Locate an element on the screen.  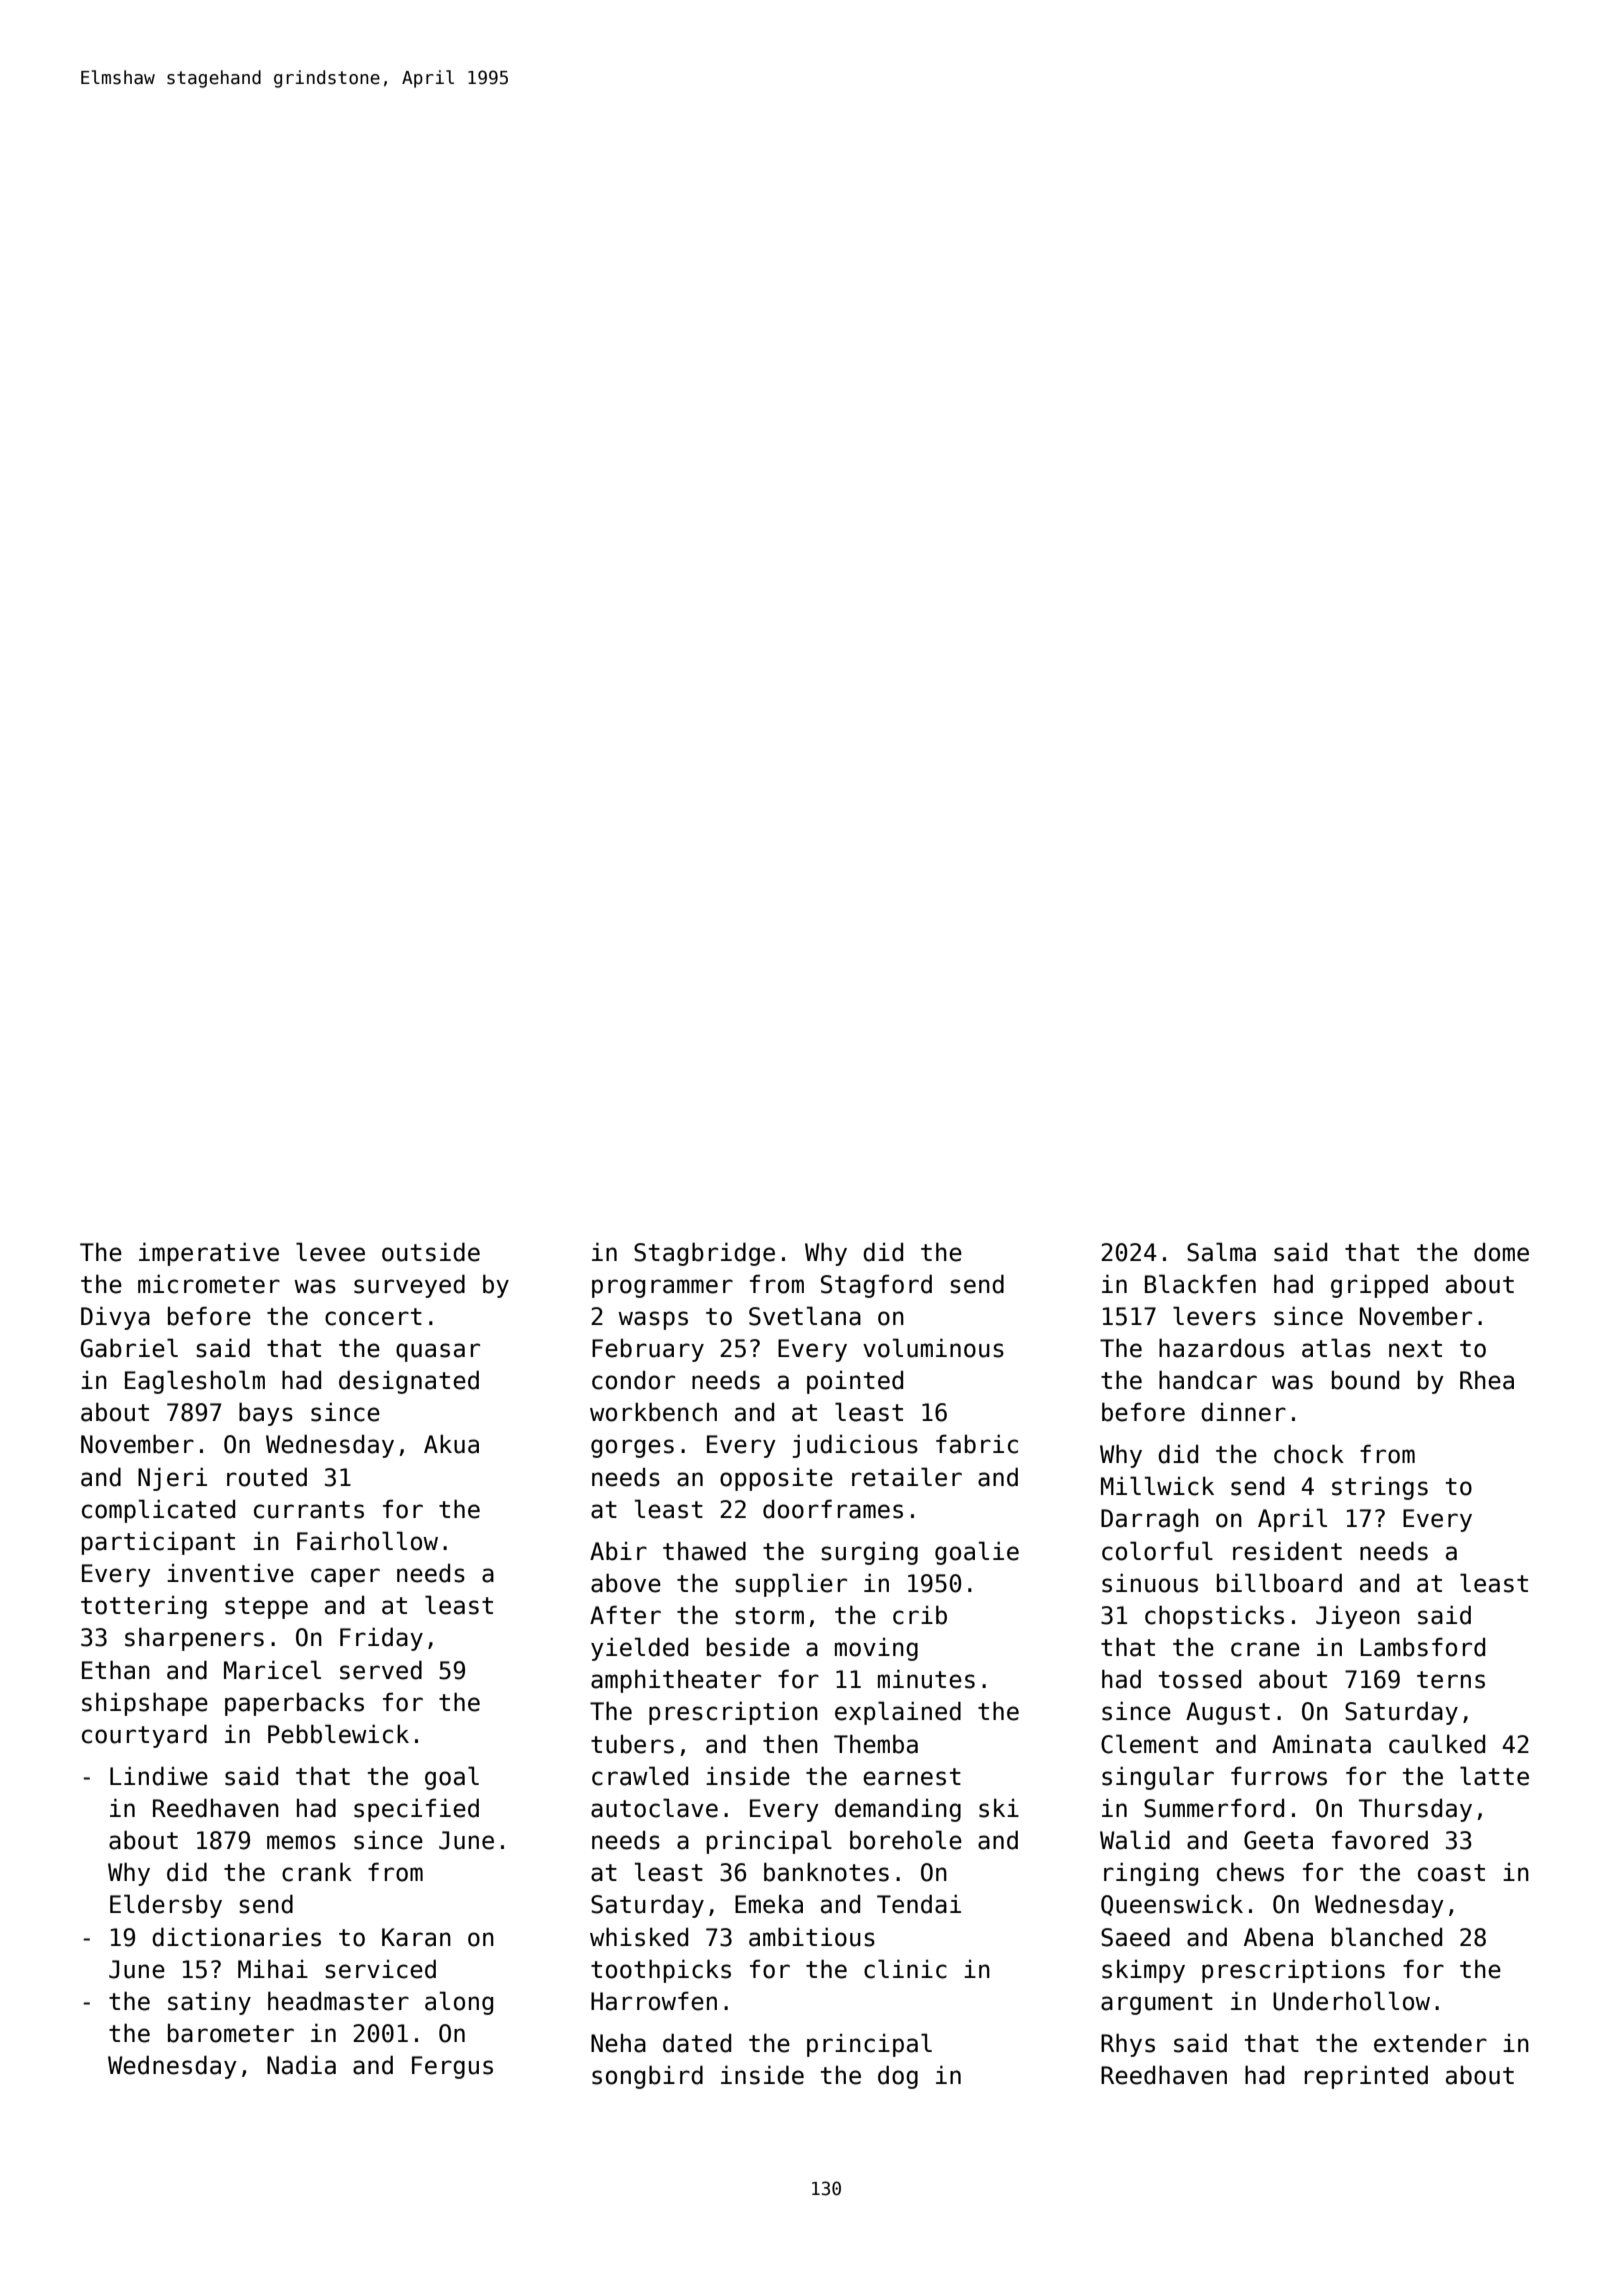
condor is located at coordinates (633, 1380).
